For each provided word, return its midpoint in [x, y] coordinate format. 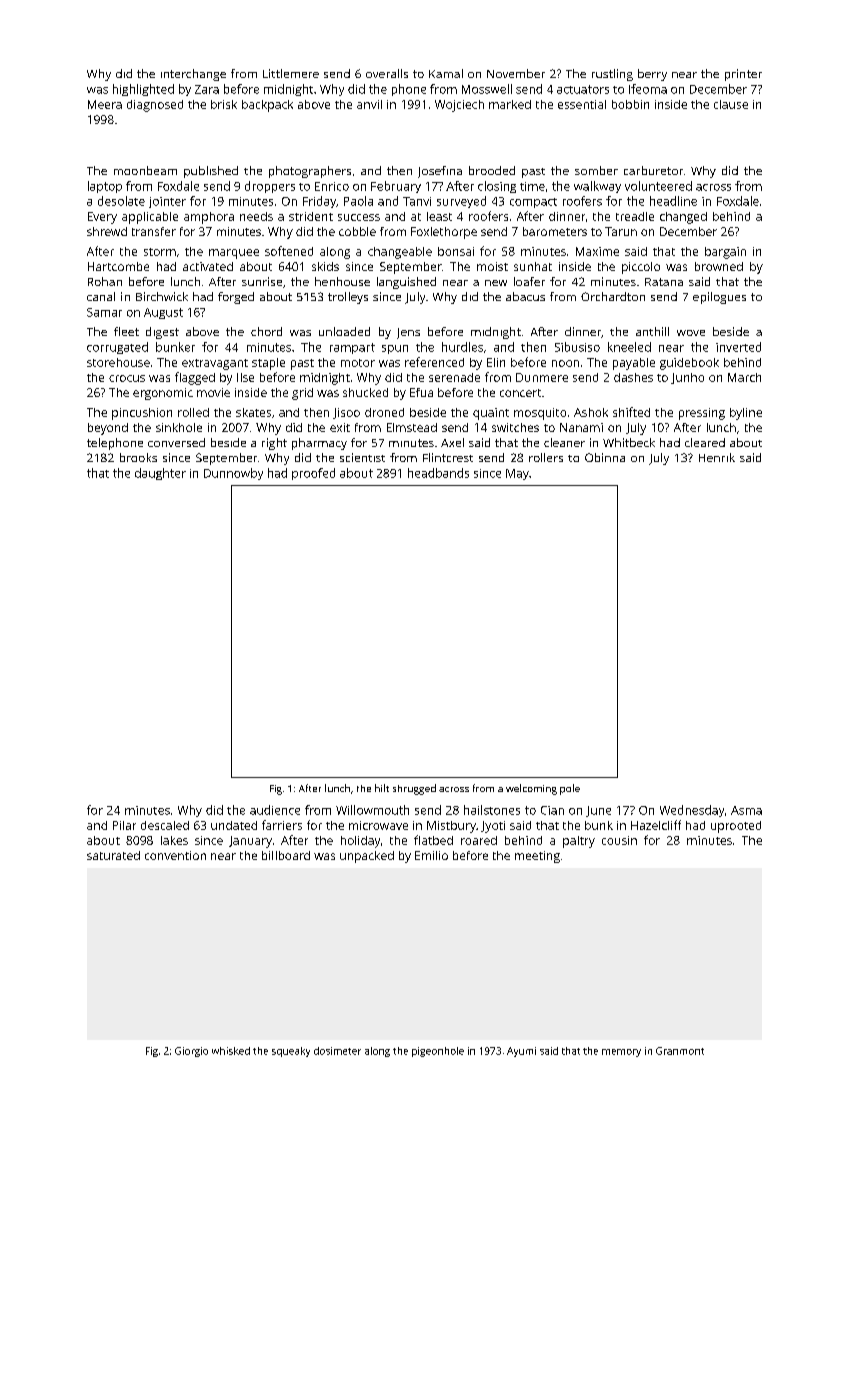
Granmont [680, 1051]
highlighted [143, 90]
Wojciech [459, 106]
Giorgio [191, 1052]
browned [719, 266]
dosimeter [337, 1051]
